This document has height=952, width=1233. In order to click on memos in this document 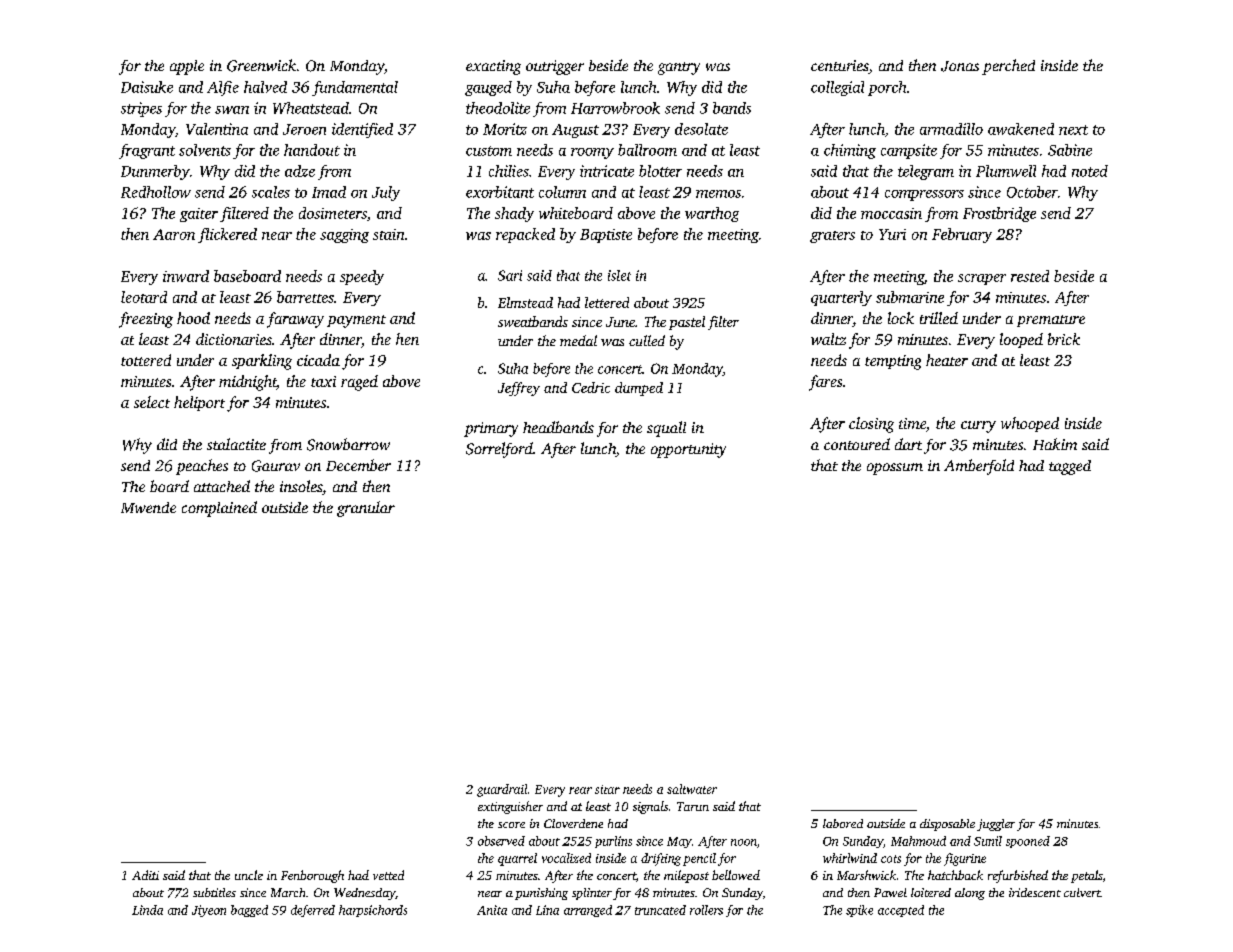, I will do `click(718, 194)`.
